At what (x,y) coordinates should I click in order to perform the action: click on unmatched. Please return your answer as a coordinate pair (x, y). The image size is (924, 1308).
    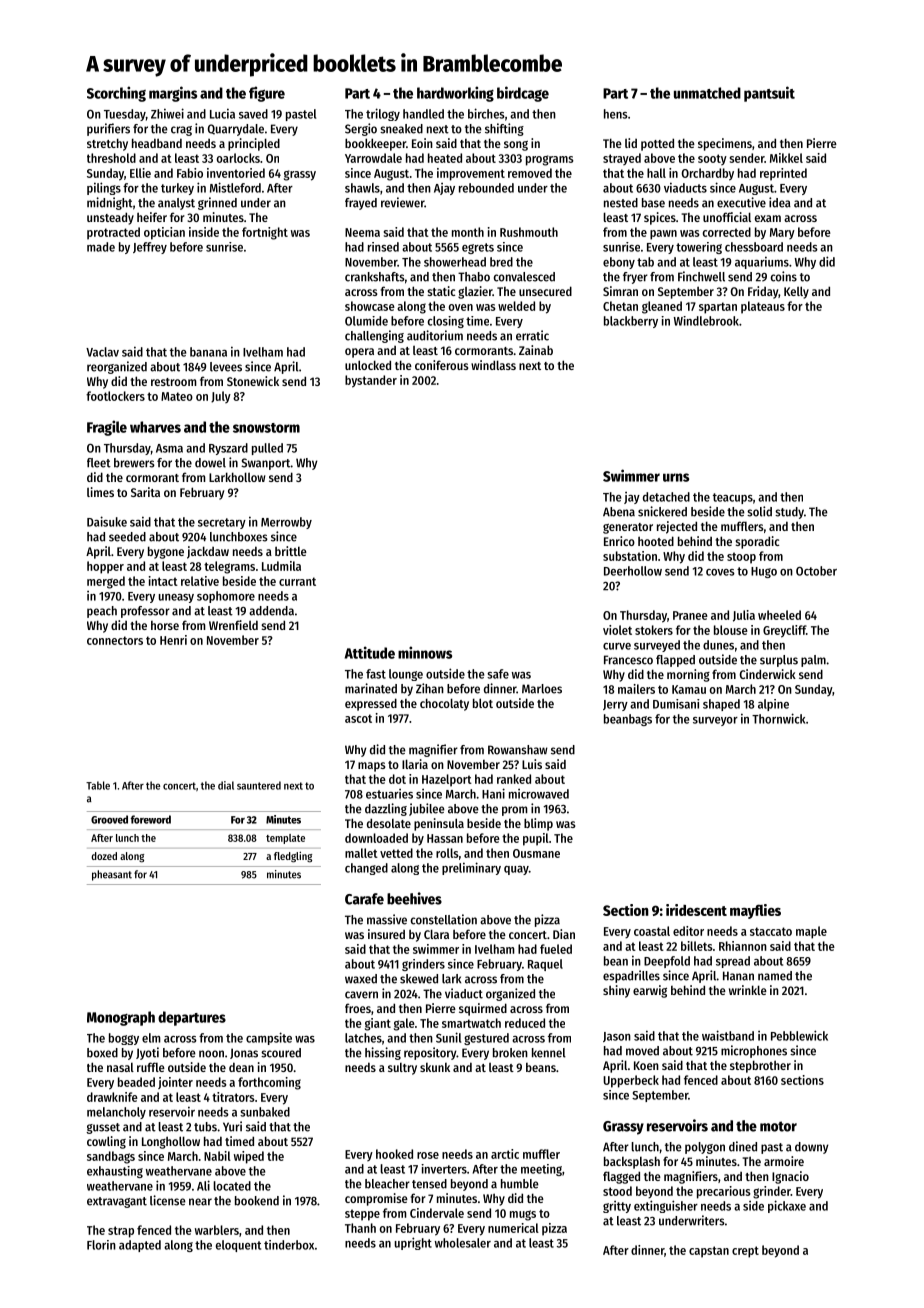
    Looking at the image, I should click on (707, 93).
